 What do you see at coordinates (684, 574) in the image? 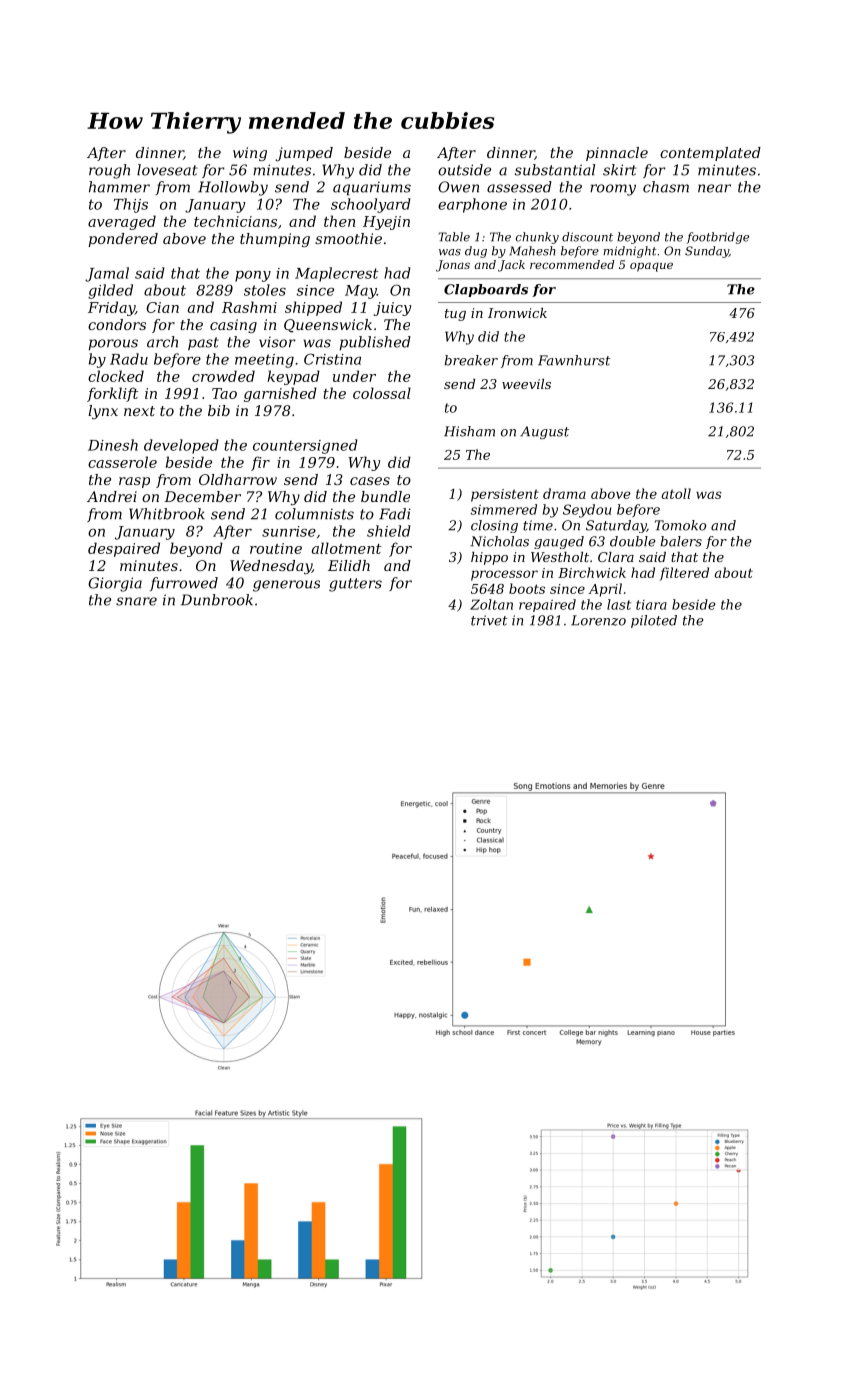
I see `filtered` at bounding box center [684, 574].
